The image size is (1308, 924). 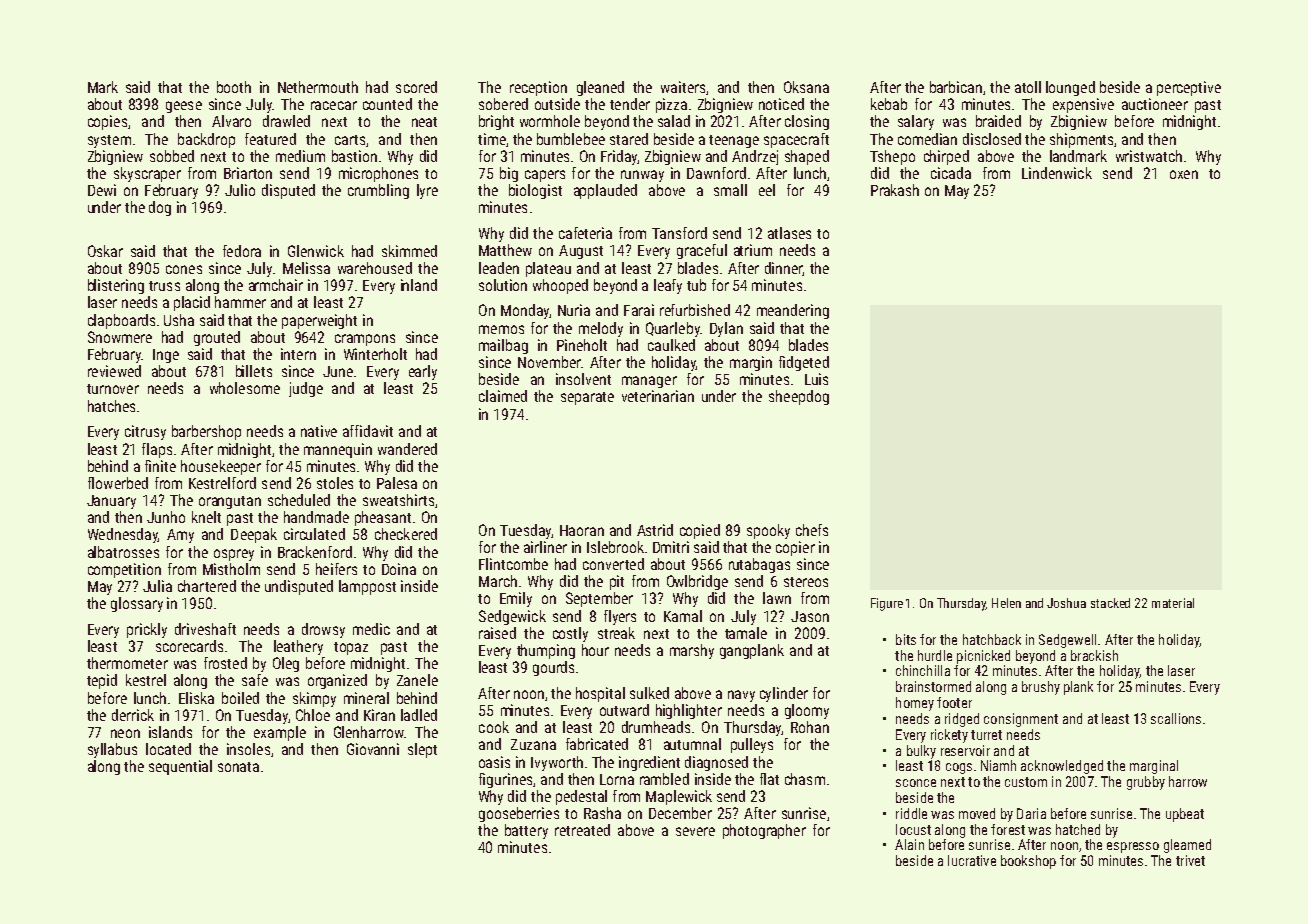 I want to click on clapboards, so click(x=121, y=321).
